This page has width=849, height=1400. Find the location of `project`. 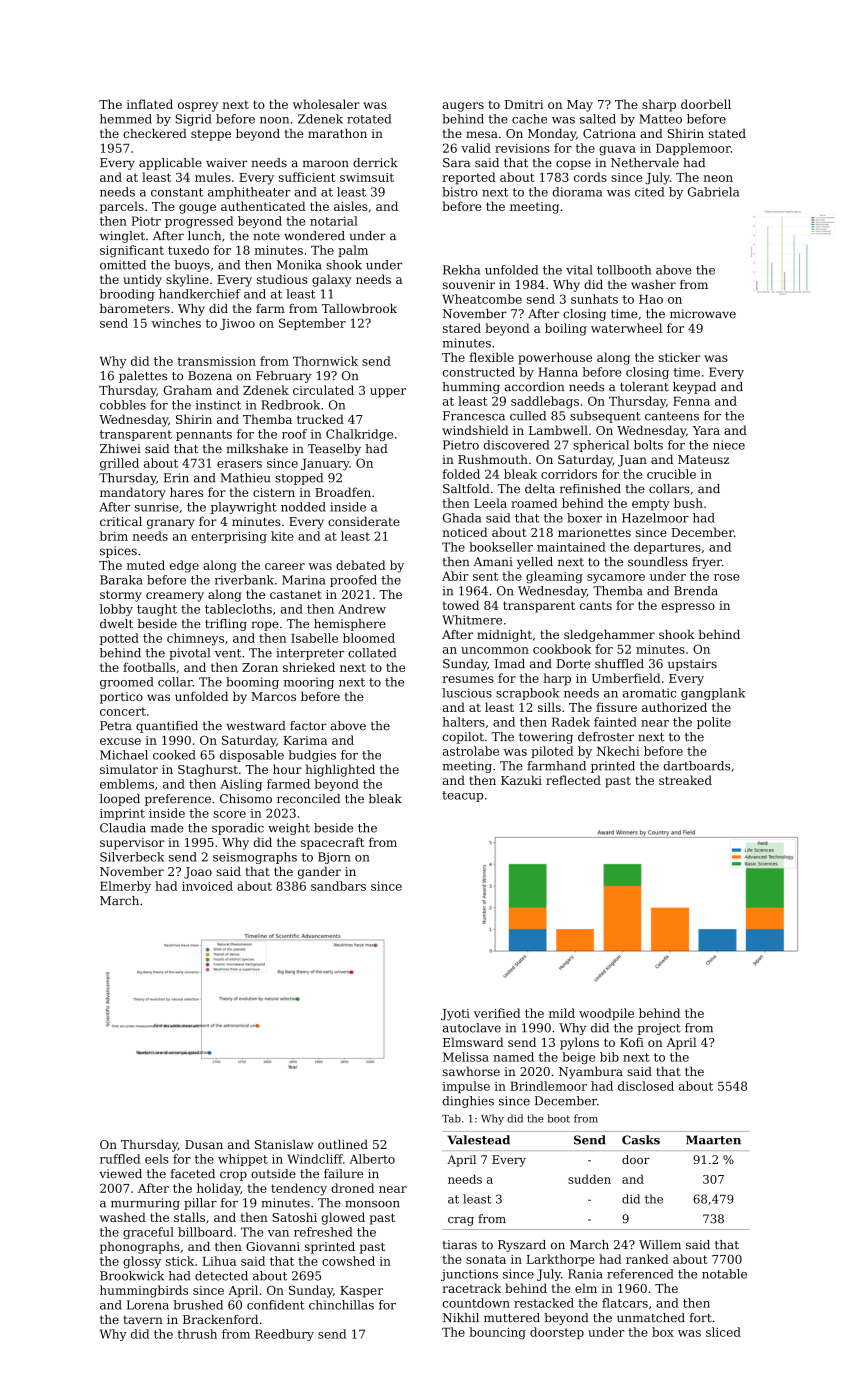

project is located at coordinates (659, 1029).
